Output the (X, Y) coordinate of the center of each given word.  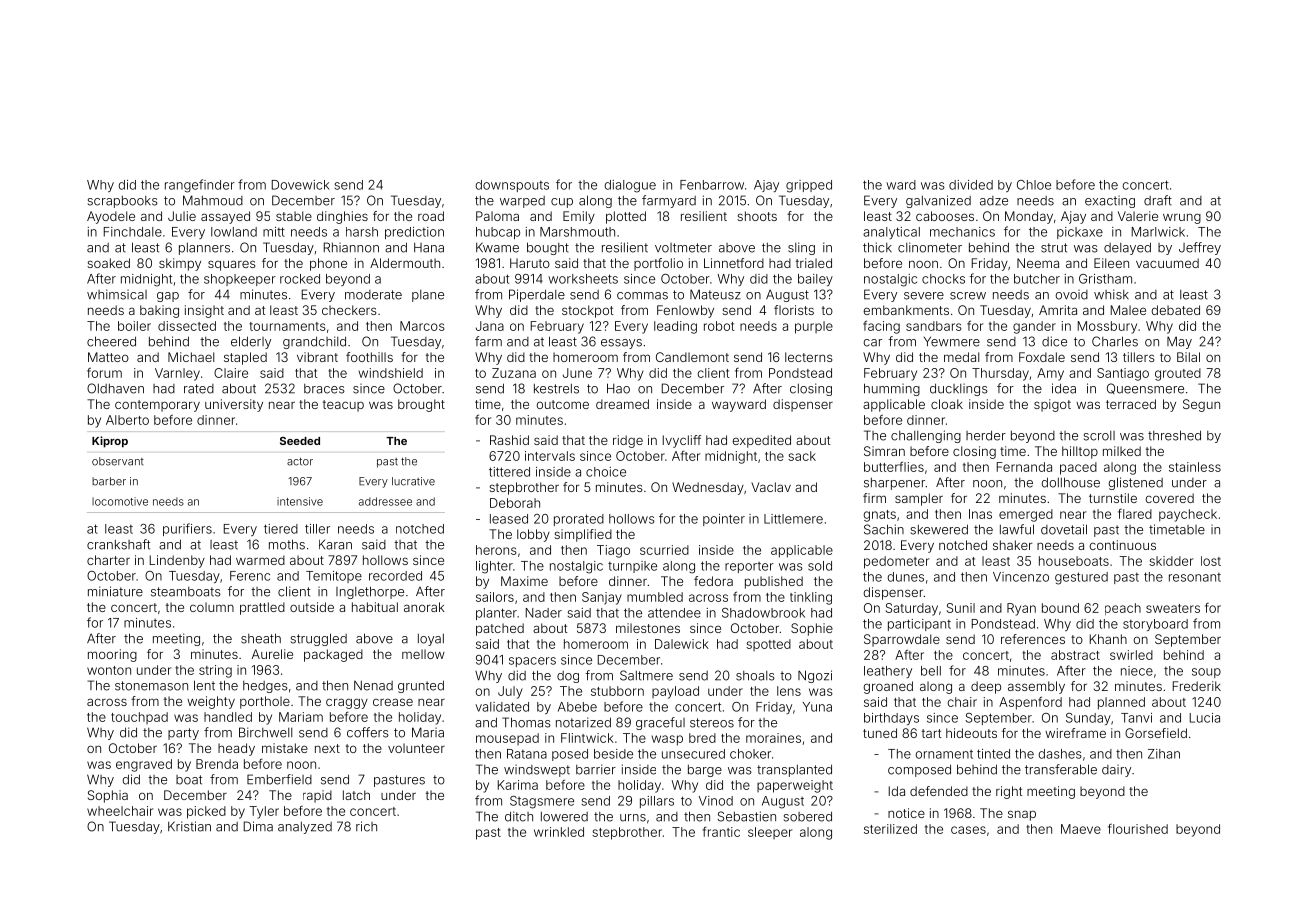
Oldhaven (115, 388)
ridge (628, 441)
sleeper (770, 833)
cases (968, 830)
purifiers (187, 529)
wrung (1182, 219)
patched (500, 629)
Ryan (1021, 609)
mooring (112, 655)
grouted (1178, 374)
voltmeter (683, 248)
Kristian (189, 826)
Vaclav (771, 487)
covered (1169, 498)
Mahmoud (213, 200)
